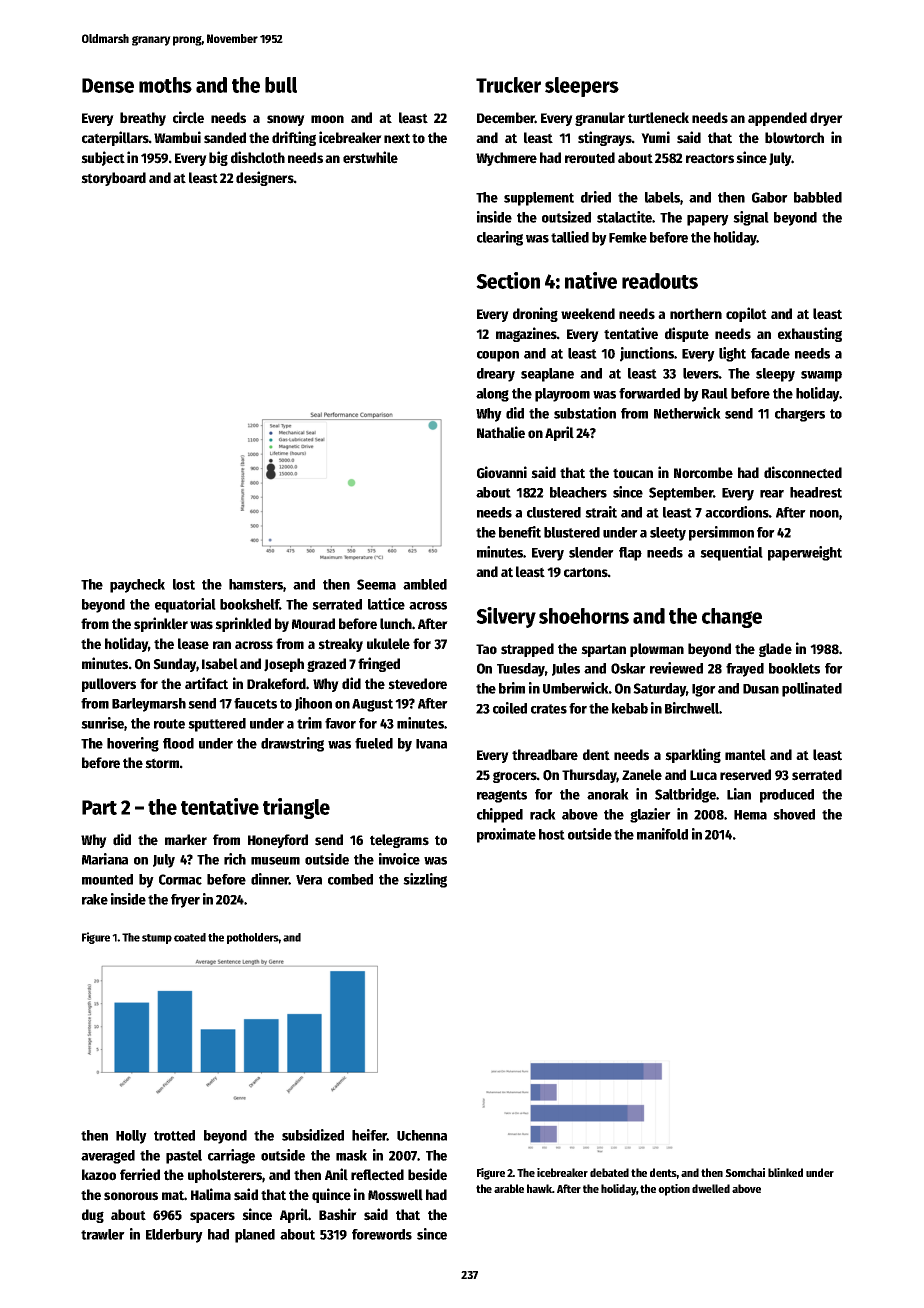 This screenshot has width=924, height=1308. I want to click on hamsters, so click(256, 584).
